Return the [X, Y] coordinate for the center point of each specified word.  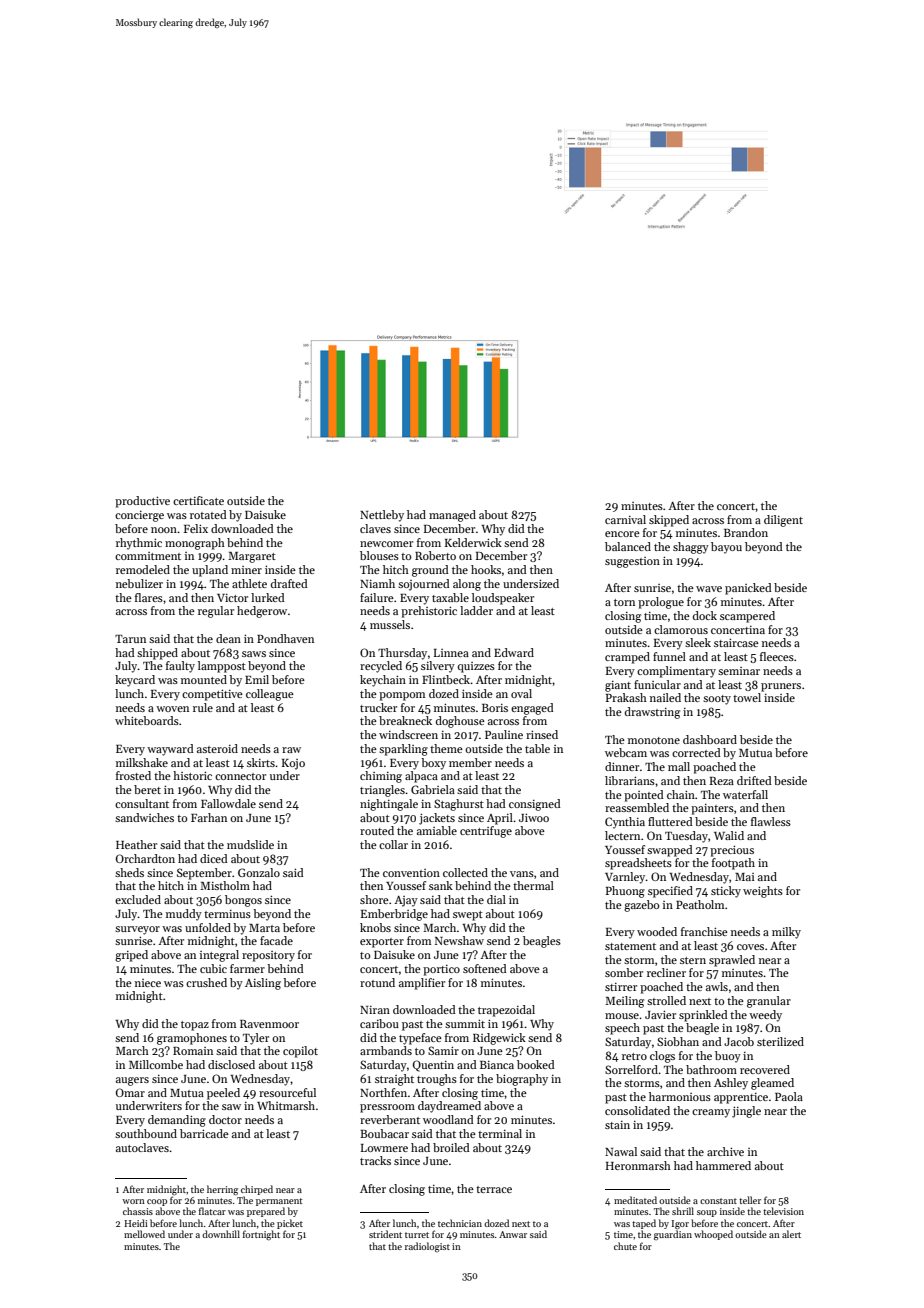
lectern [622, 835]
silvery [438, 667]
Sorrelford [631, 1069]
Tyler [256, 1039]
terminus [227, 914]
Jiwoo [534, 817]
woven [172, 709]
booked [536, 1064]
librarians [630, 780]
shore [374, 899]
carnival [625, 519]
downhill [221, 1234]
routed [377, 830]
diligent [783, 521]
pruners [781, 687]
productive [142, 502]
